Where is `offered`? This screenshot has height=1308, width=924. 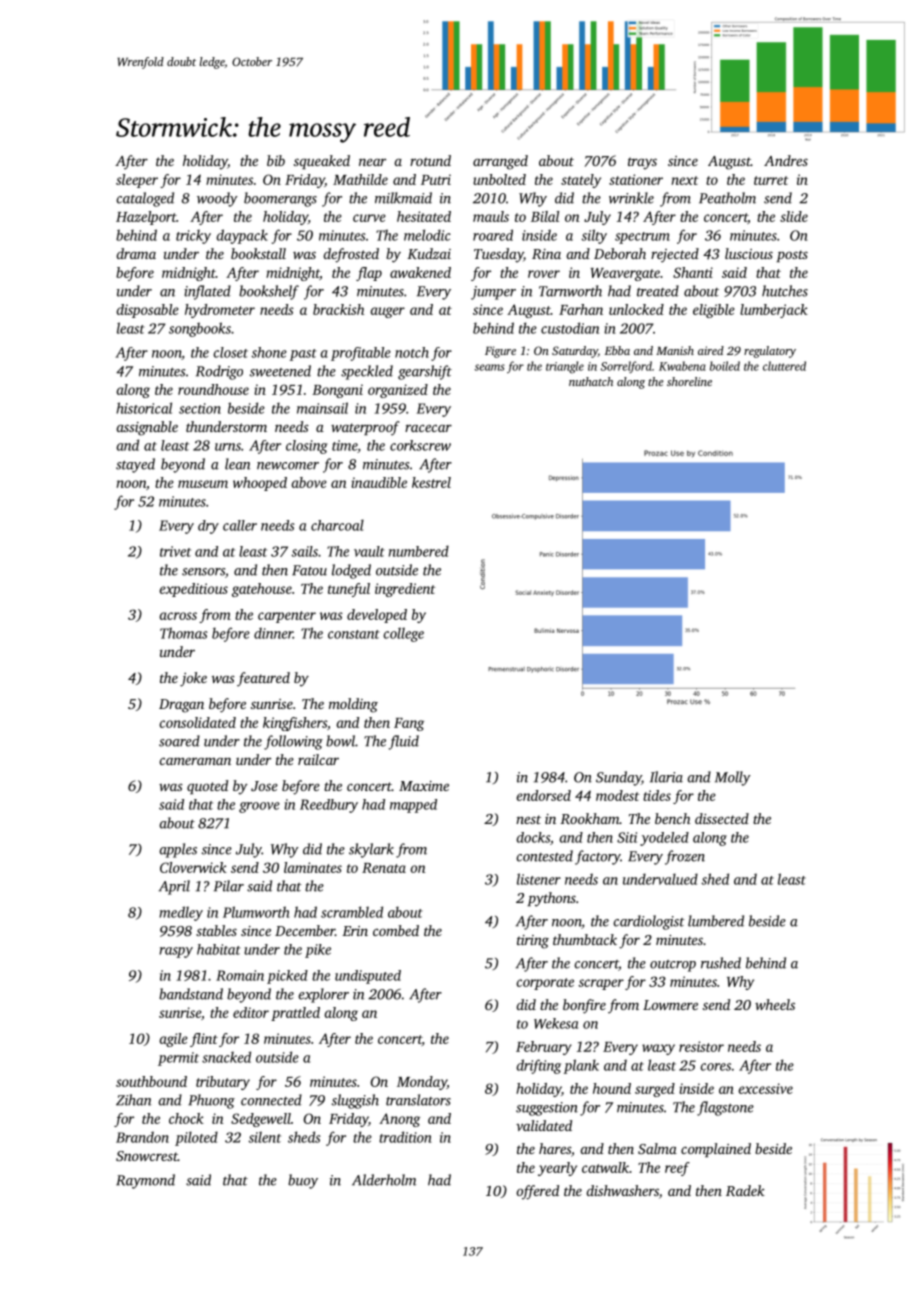
offered is located at coordinates (537, 1192).
